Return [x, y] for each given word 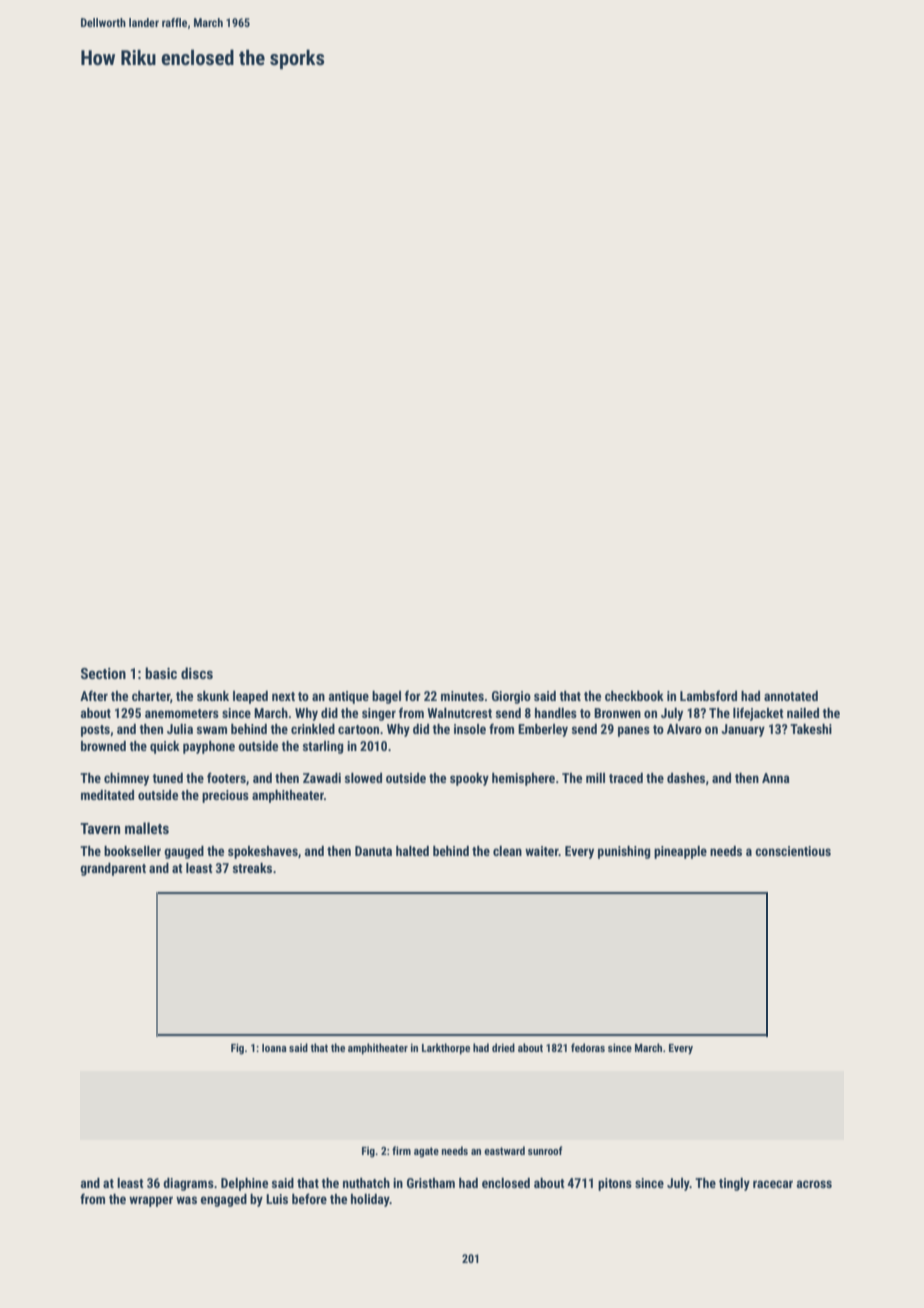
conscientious [793, 851]
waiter [542, 851]
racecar [773, 1184]
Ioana [274, 1048]
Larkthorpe [446, 1049]
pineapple [680, 852]
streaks [252, 868]
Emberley [543, 730]
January [743, 730]
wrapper [151, 1201]
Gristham [431, 1183]
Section [103, 673]
